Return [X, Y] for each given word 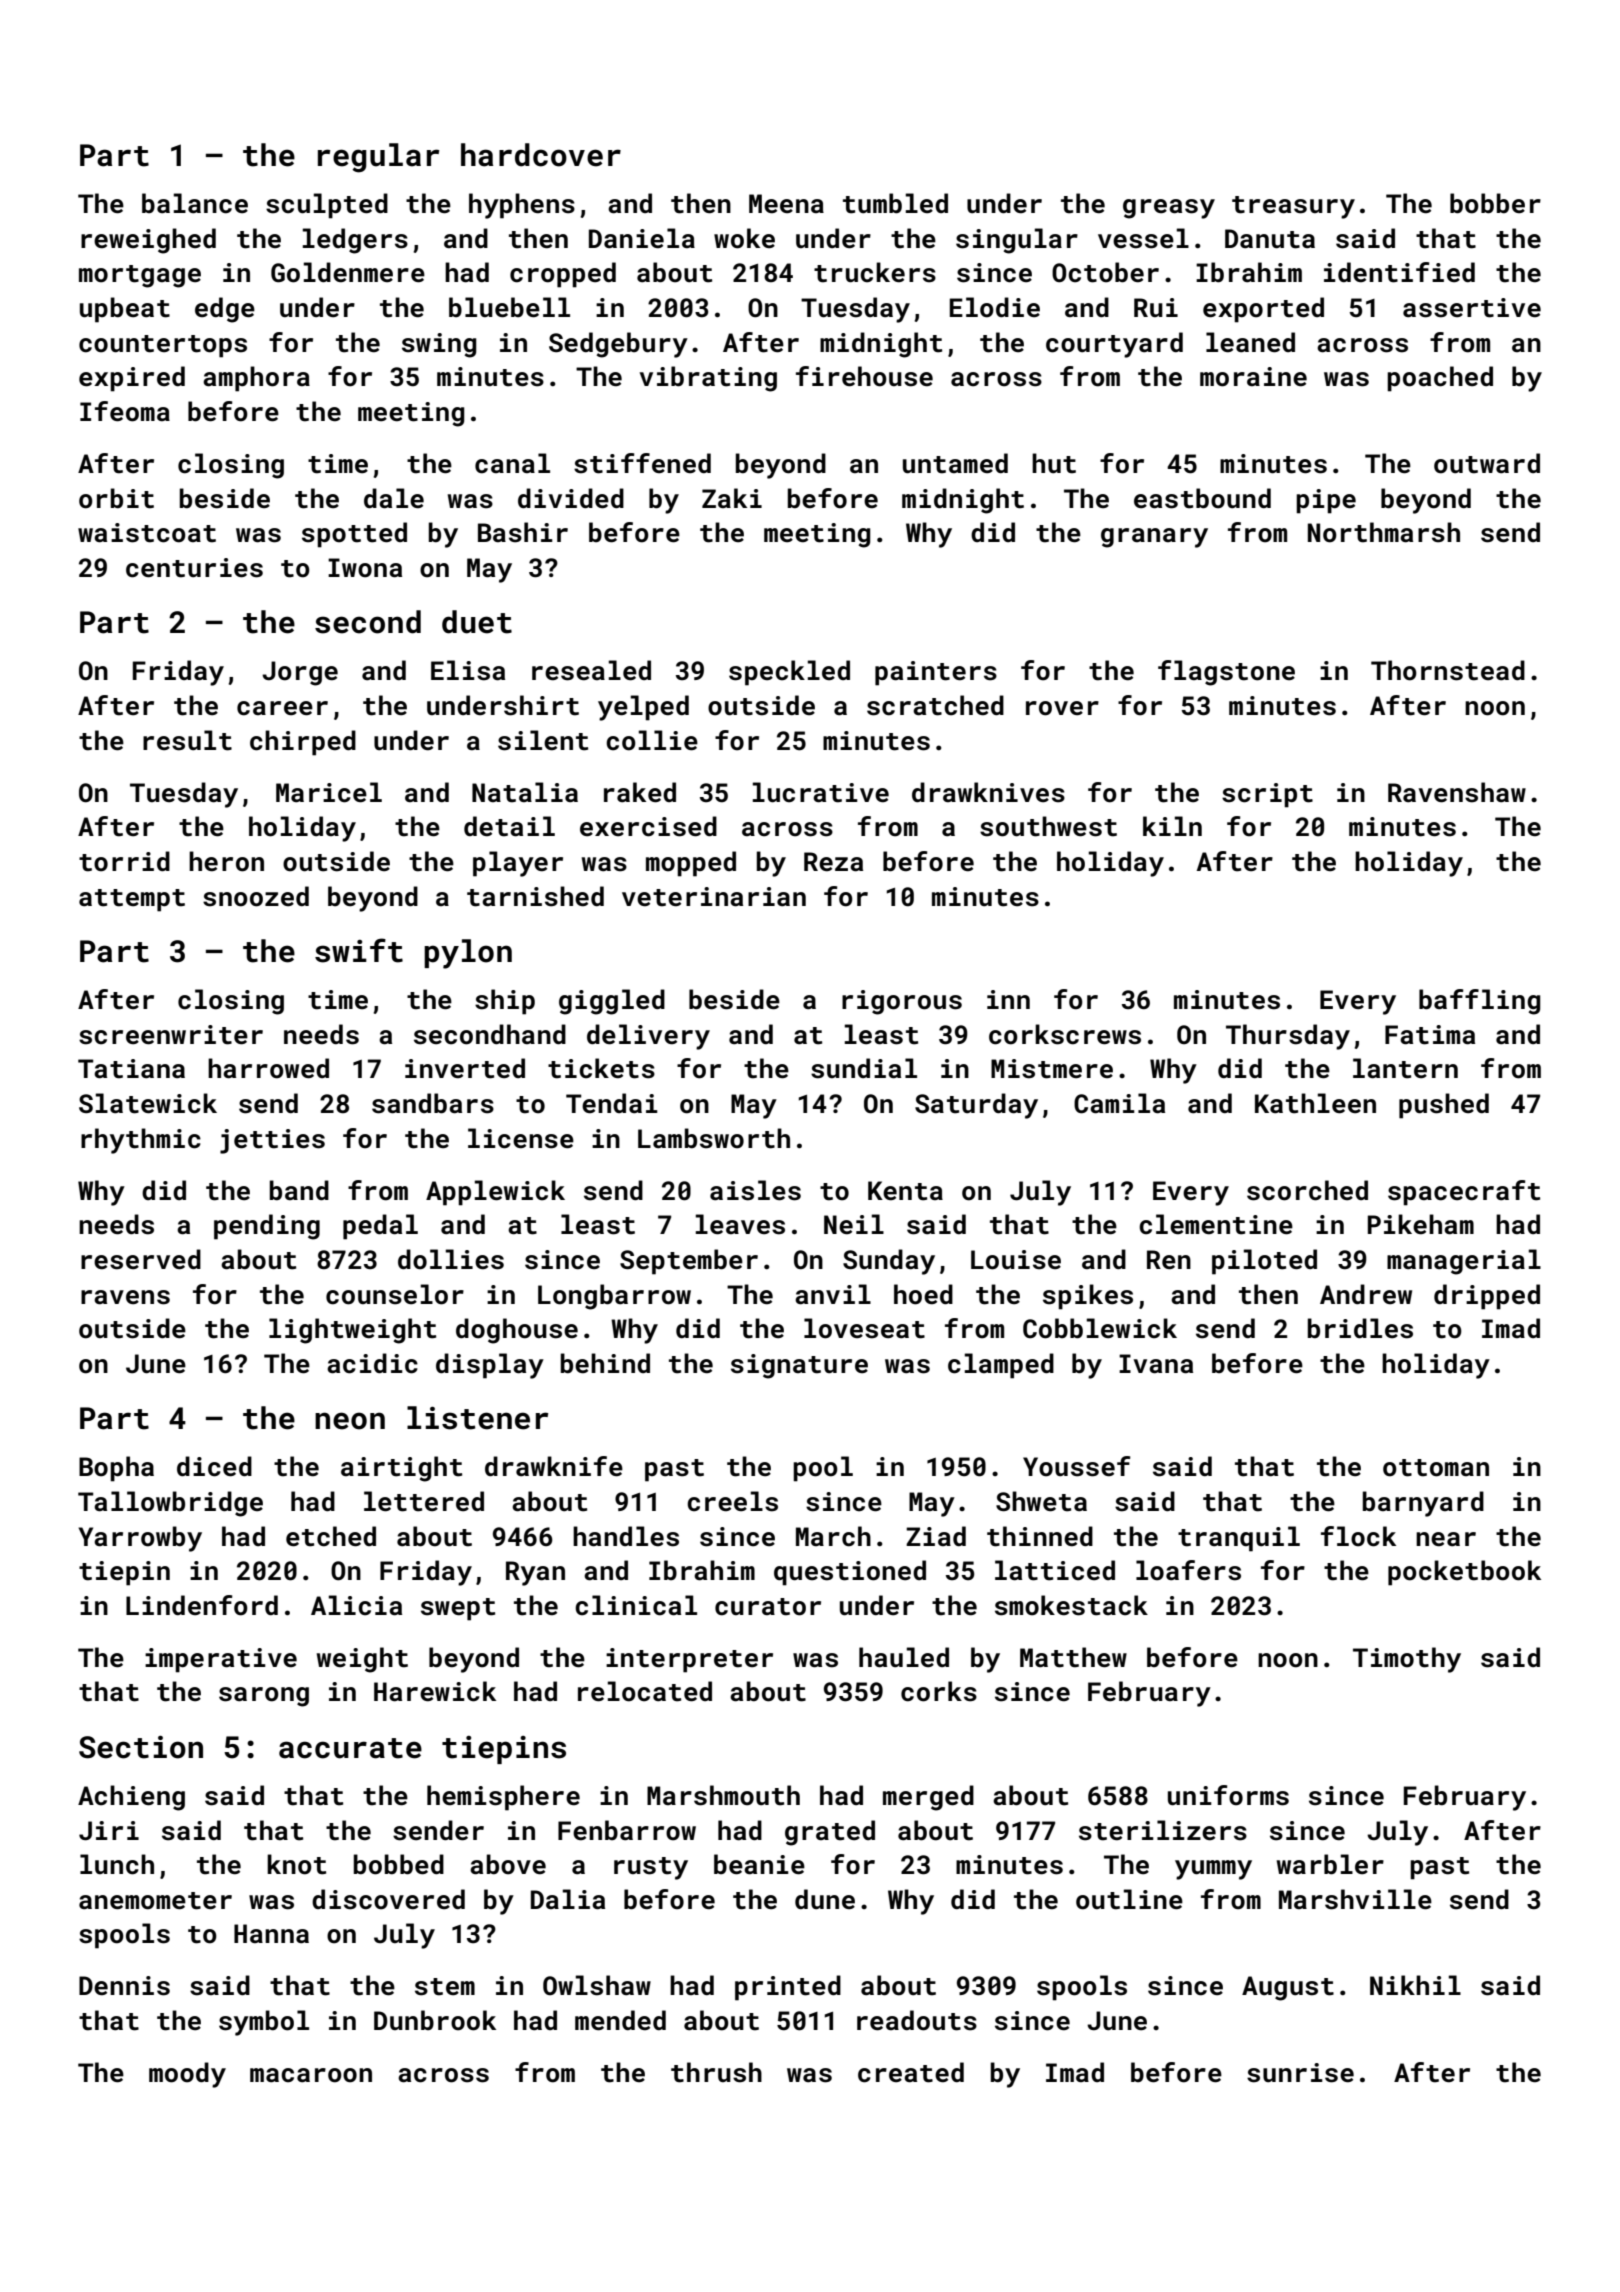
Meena [786, 204]
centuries [194, 568]
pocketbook [1464, 1573]
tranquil [1239, 1539]
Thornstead [1448, 670]
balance [195, 203]
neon [350, 1421]
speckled [789, 673]
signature [799, 1366]
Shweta [1041, 1501]
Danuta [1270, 239]
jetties [272, 1141]
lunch [117, 1864]
